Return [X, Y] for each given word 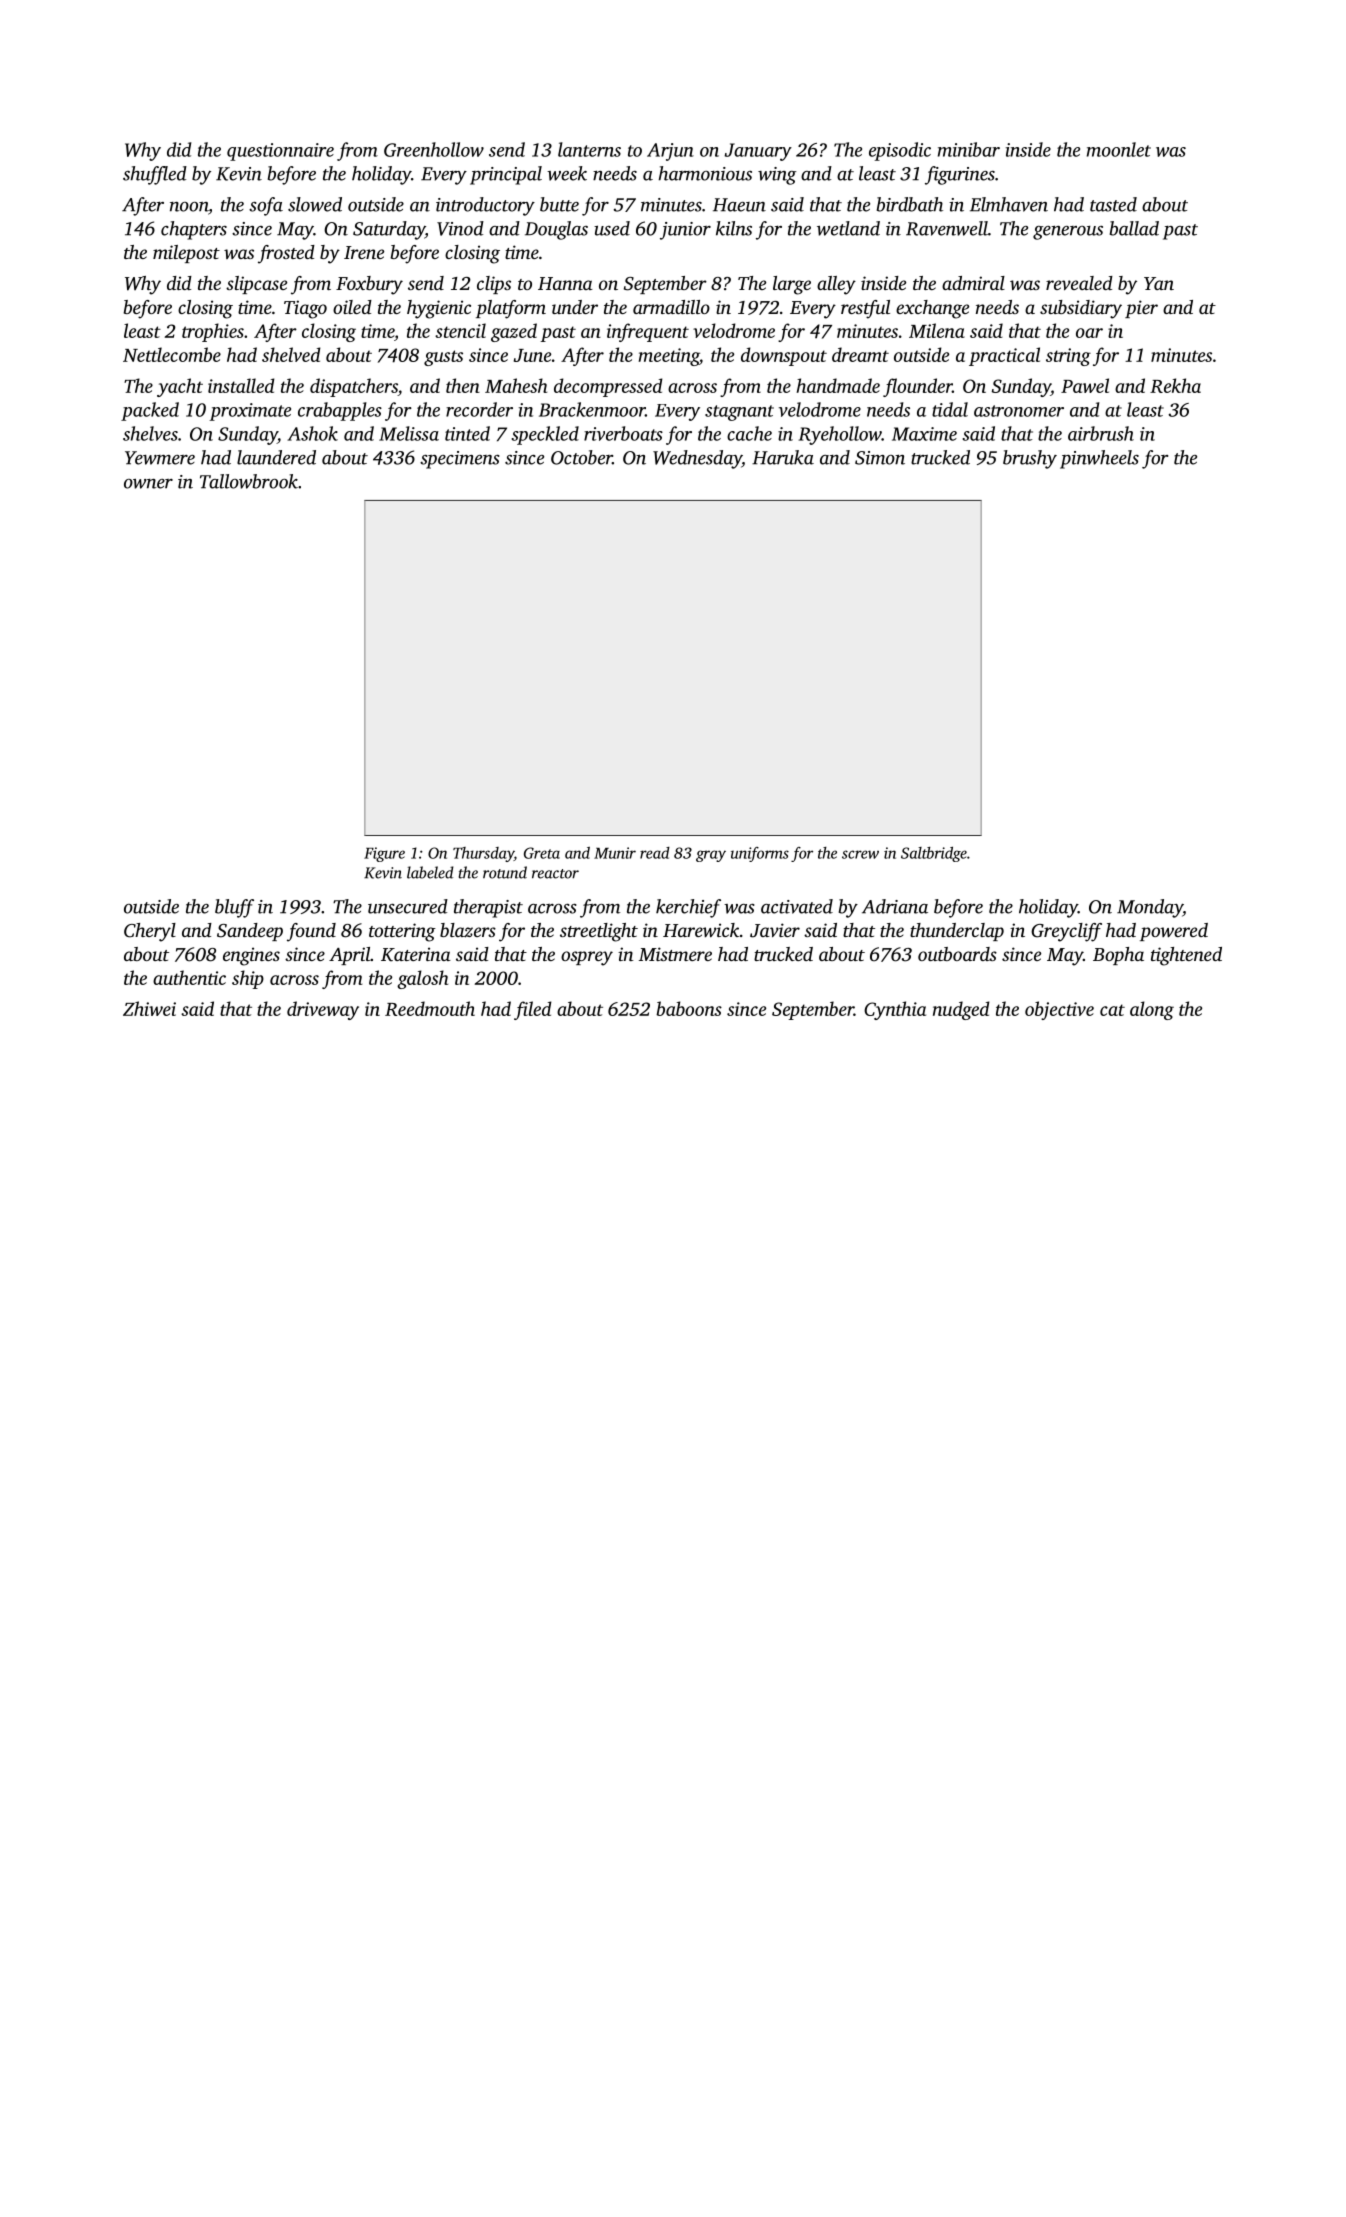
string [1068, 357]
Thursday [483, 854]
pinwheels [1099, 459]
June [532, 355]
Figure [384, 854]
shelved [291, 354]
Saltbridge [934, 854]
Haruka [783, 457]
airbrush [1101, 433]
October [582, 457]
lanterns [589, 149]
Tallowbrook [249, 481]
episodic [900, 151]
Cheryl [150, 932]
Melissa [409, 433]
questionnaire [280, 152]
